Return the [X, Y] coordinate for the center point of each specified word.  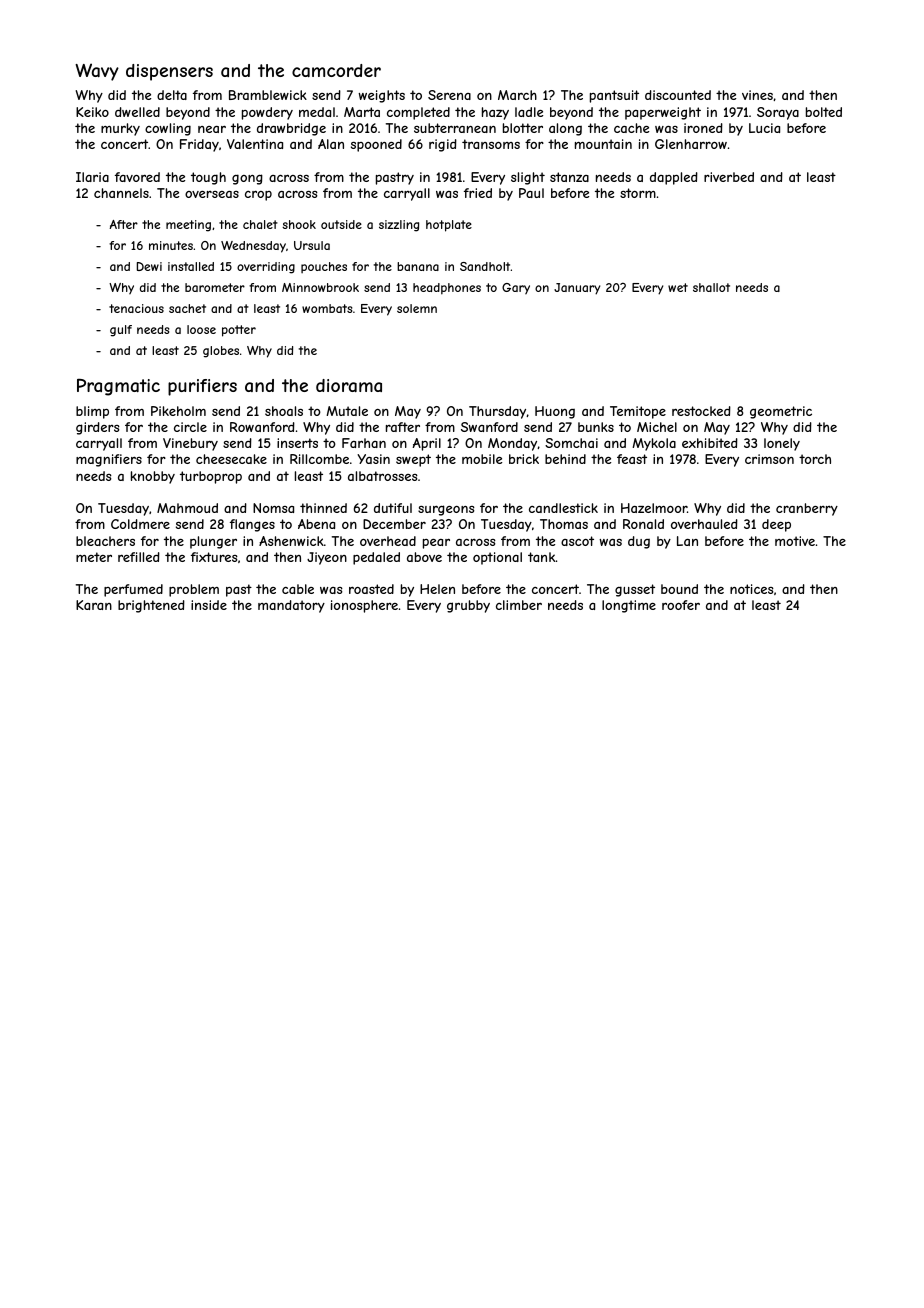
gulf [121, 331]
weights [381, 96]
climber [519, 605]
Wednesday [253, 247]
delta [172, 95]
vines [757, 95]
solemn [417, 308]
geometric [781, 412]
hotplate [449, 226]
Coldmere [140, 524]
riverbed [729, 177]
